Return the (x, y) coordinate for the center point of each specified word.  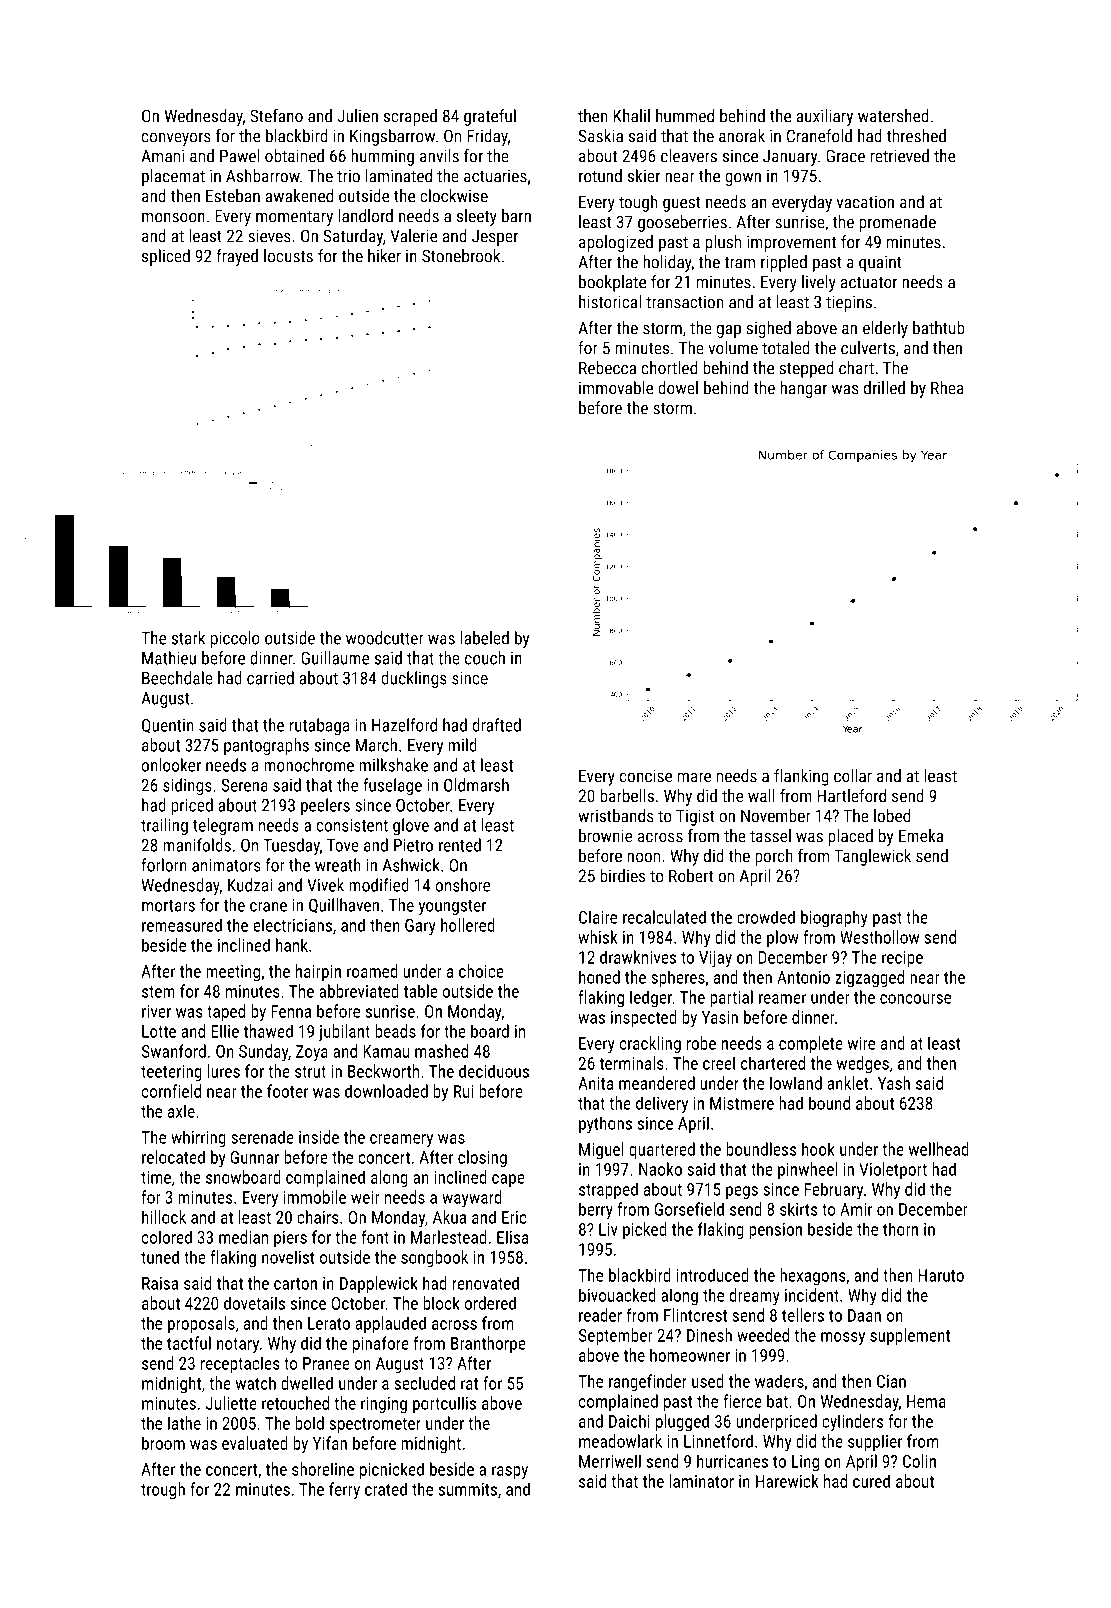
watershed (893, 116)
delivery (662, 1105)
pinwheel (807, 1170)
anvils (439, 156)
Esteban (233, 196)
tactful (189, 1343)
